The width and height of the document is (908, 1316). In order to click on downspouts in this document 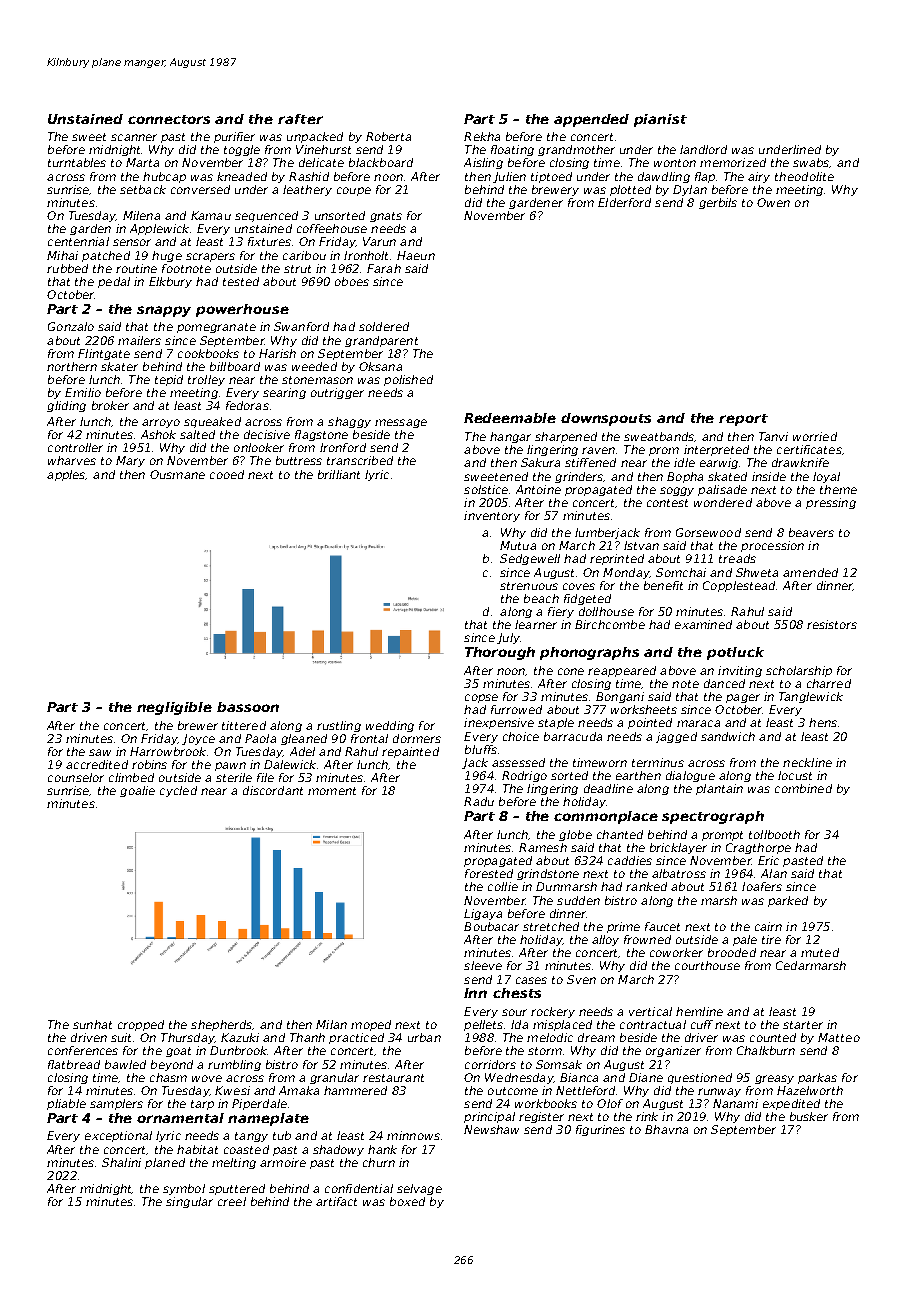, I will do `click(606, 419)`.
